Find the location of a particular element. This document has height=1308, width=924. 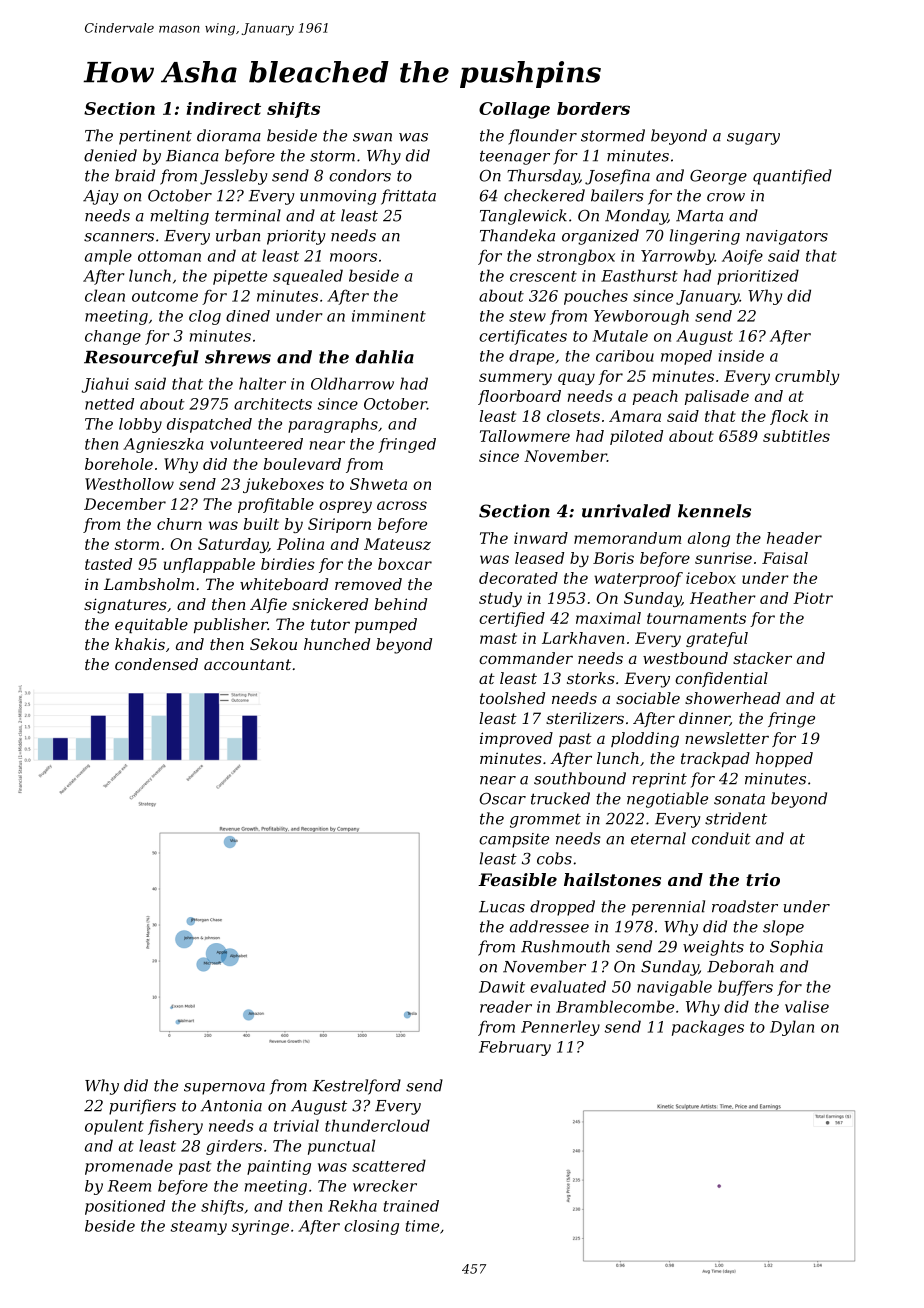

sugary is located at coordinates (753, 139).
